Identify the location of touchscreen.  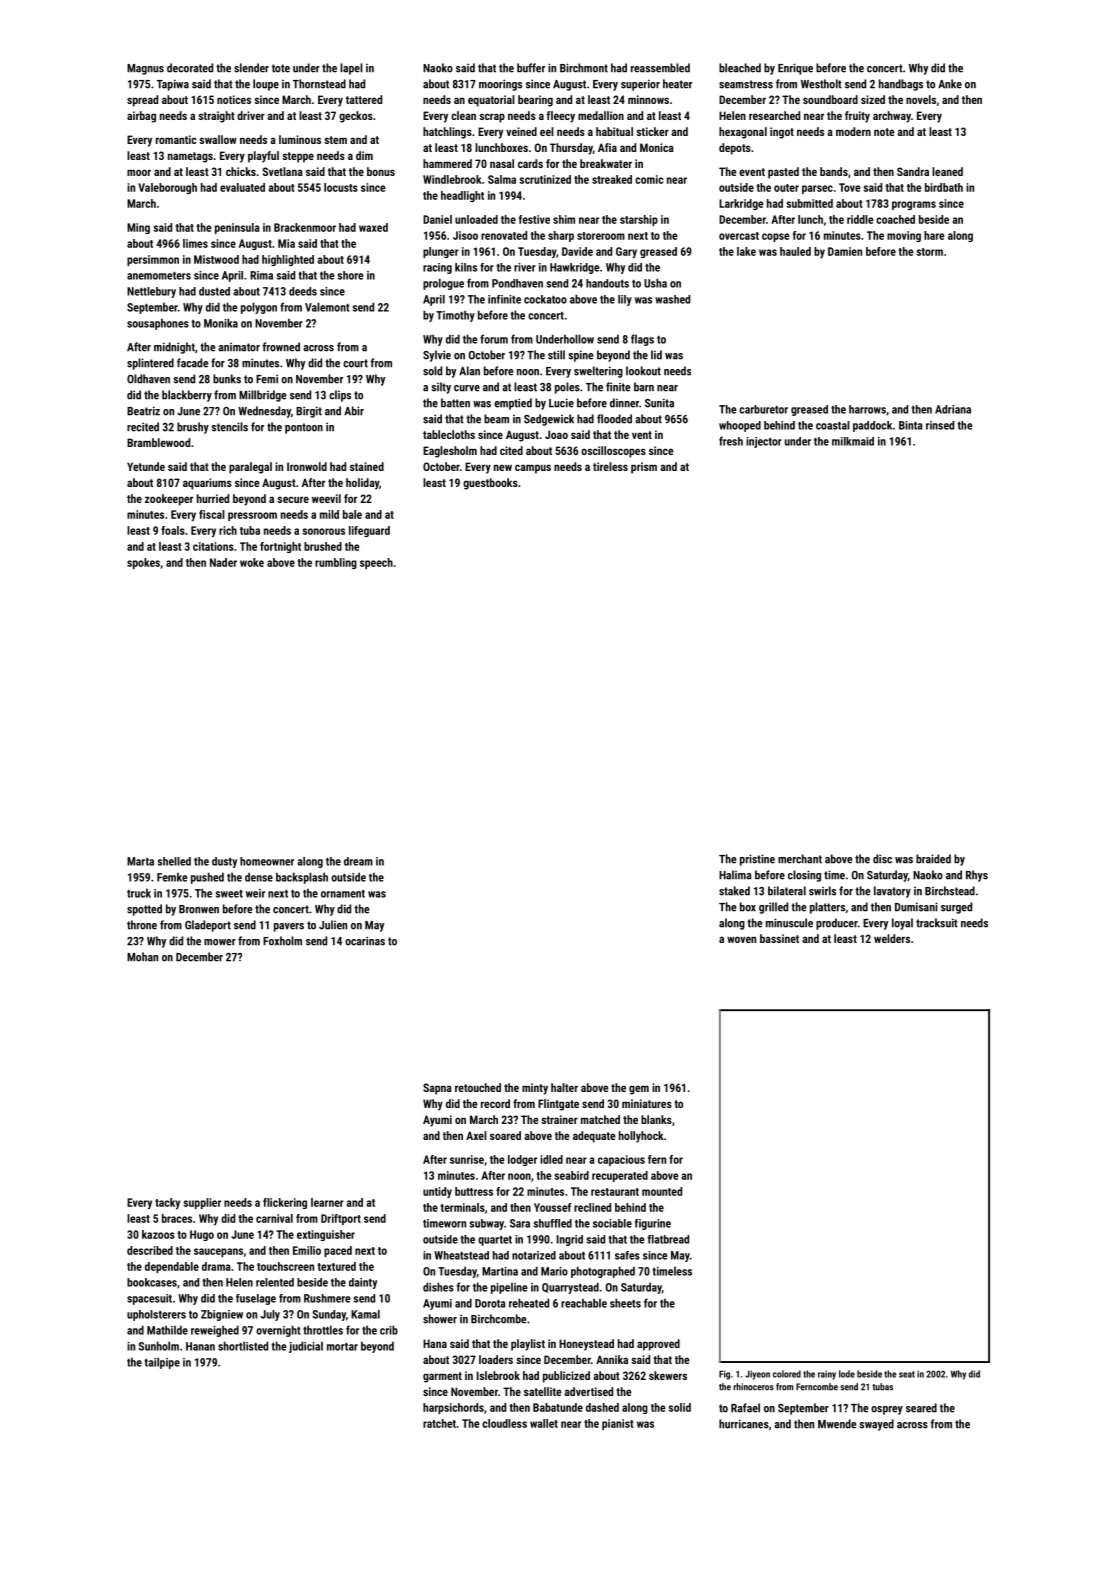
(285, 1266).
